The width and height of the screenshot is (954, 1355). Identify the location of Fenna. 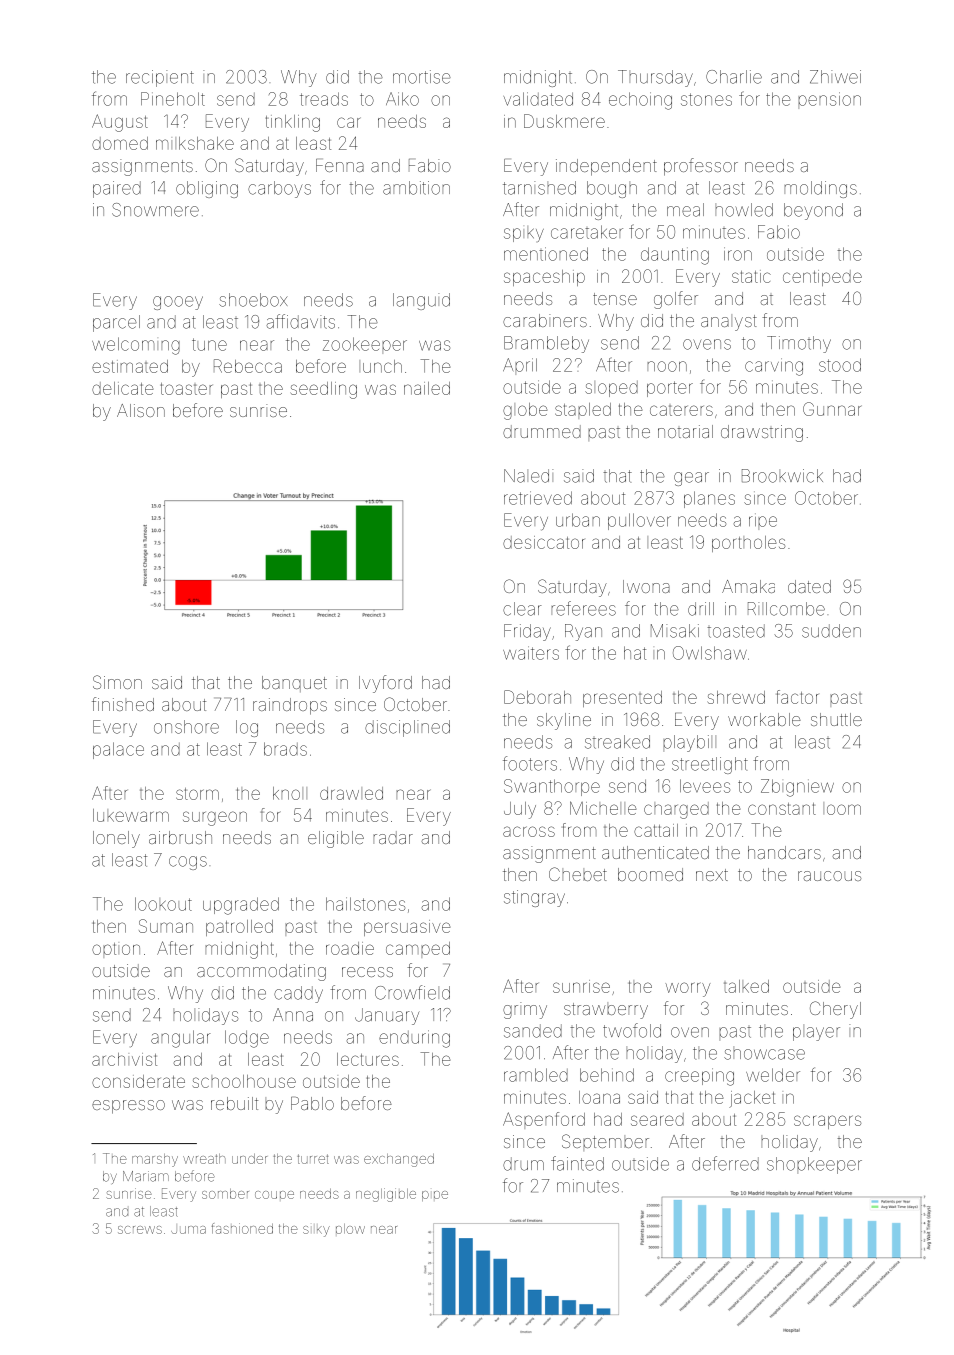
(340, 165).
